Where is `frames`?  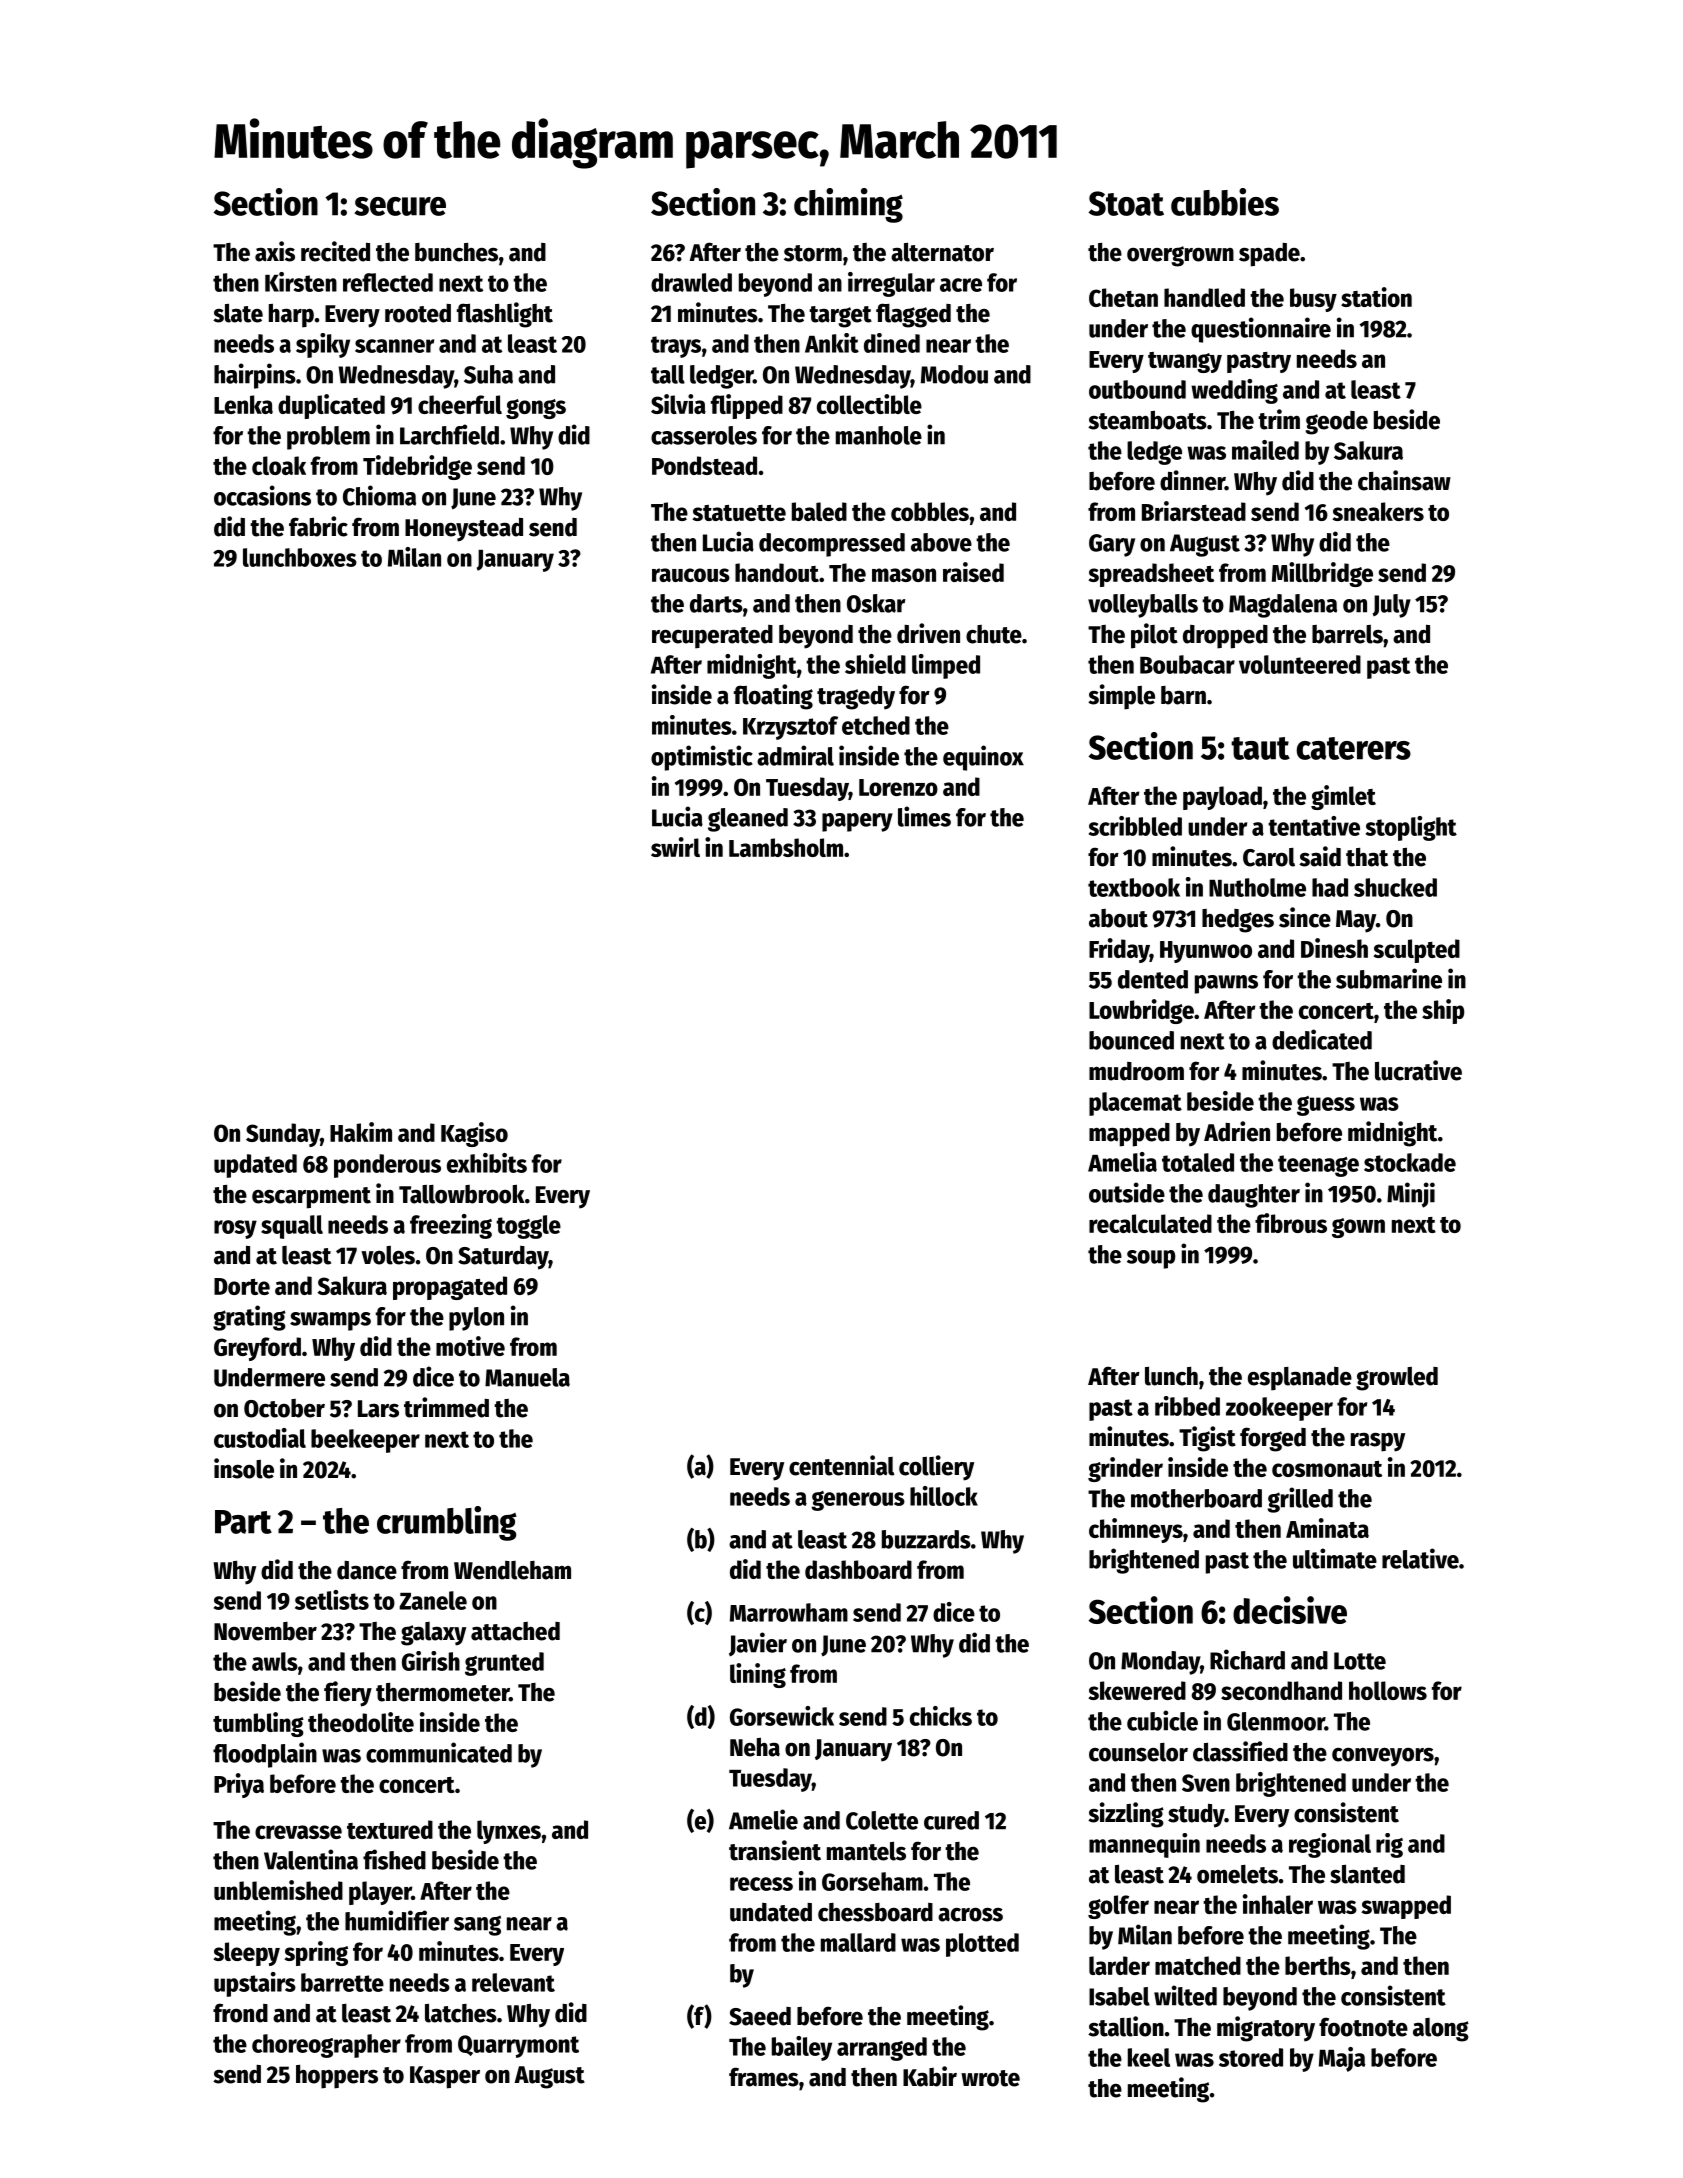 frames is located at coordinates (764, 2077).
